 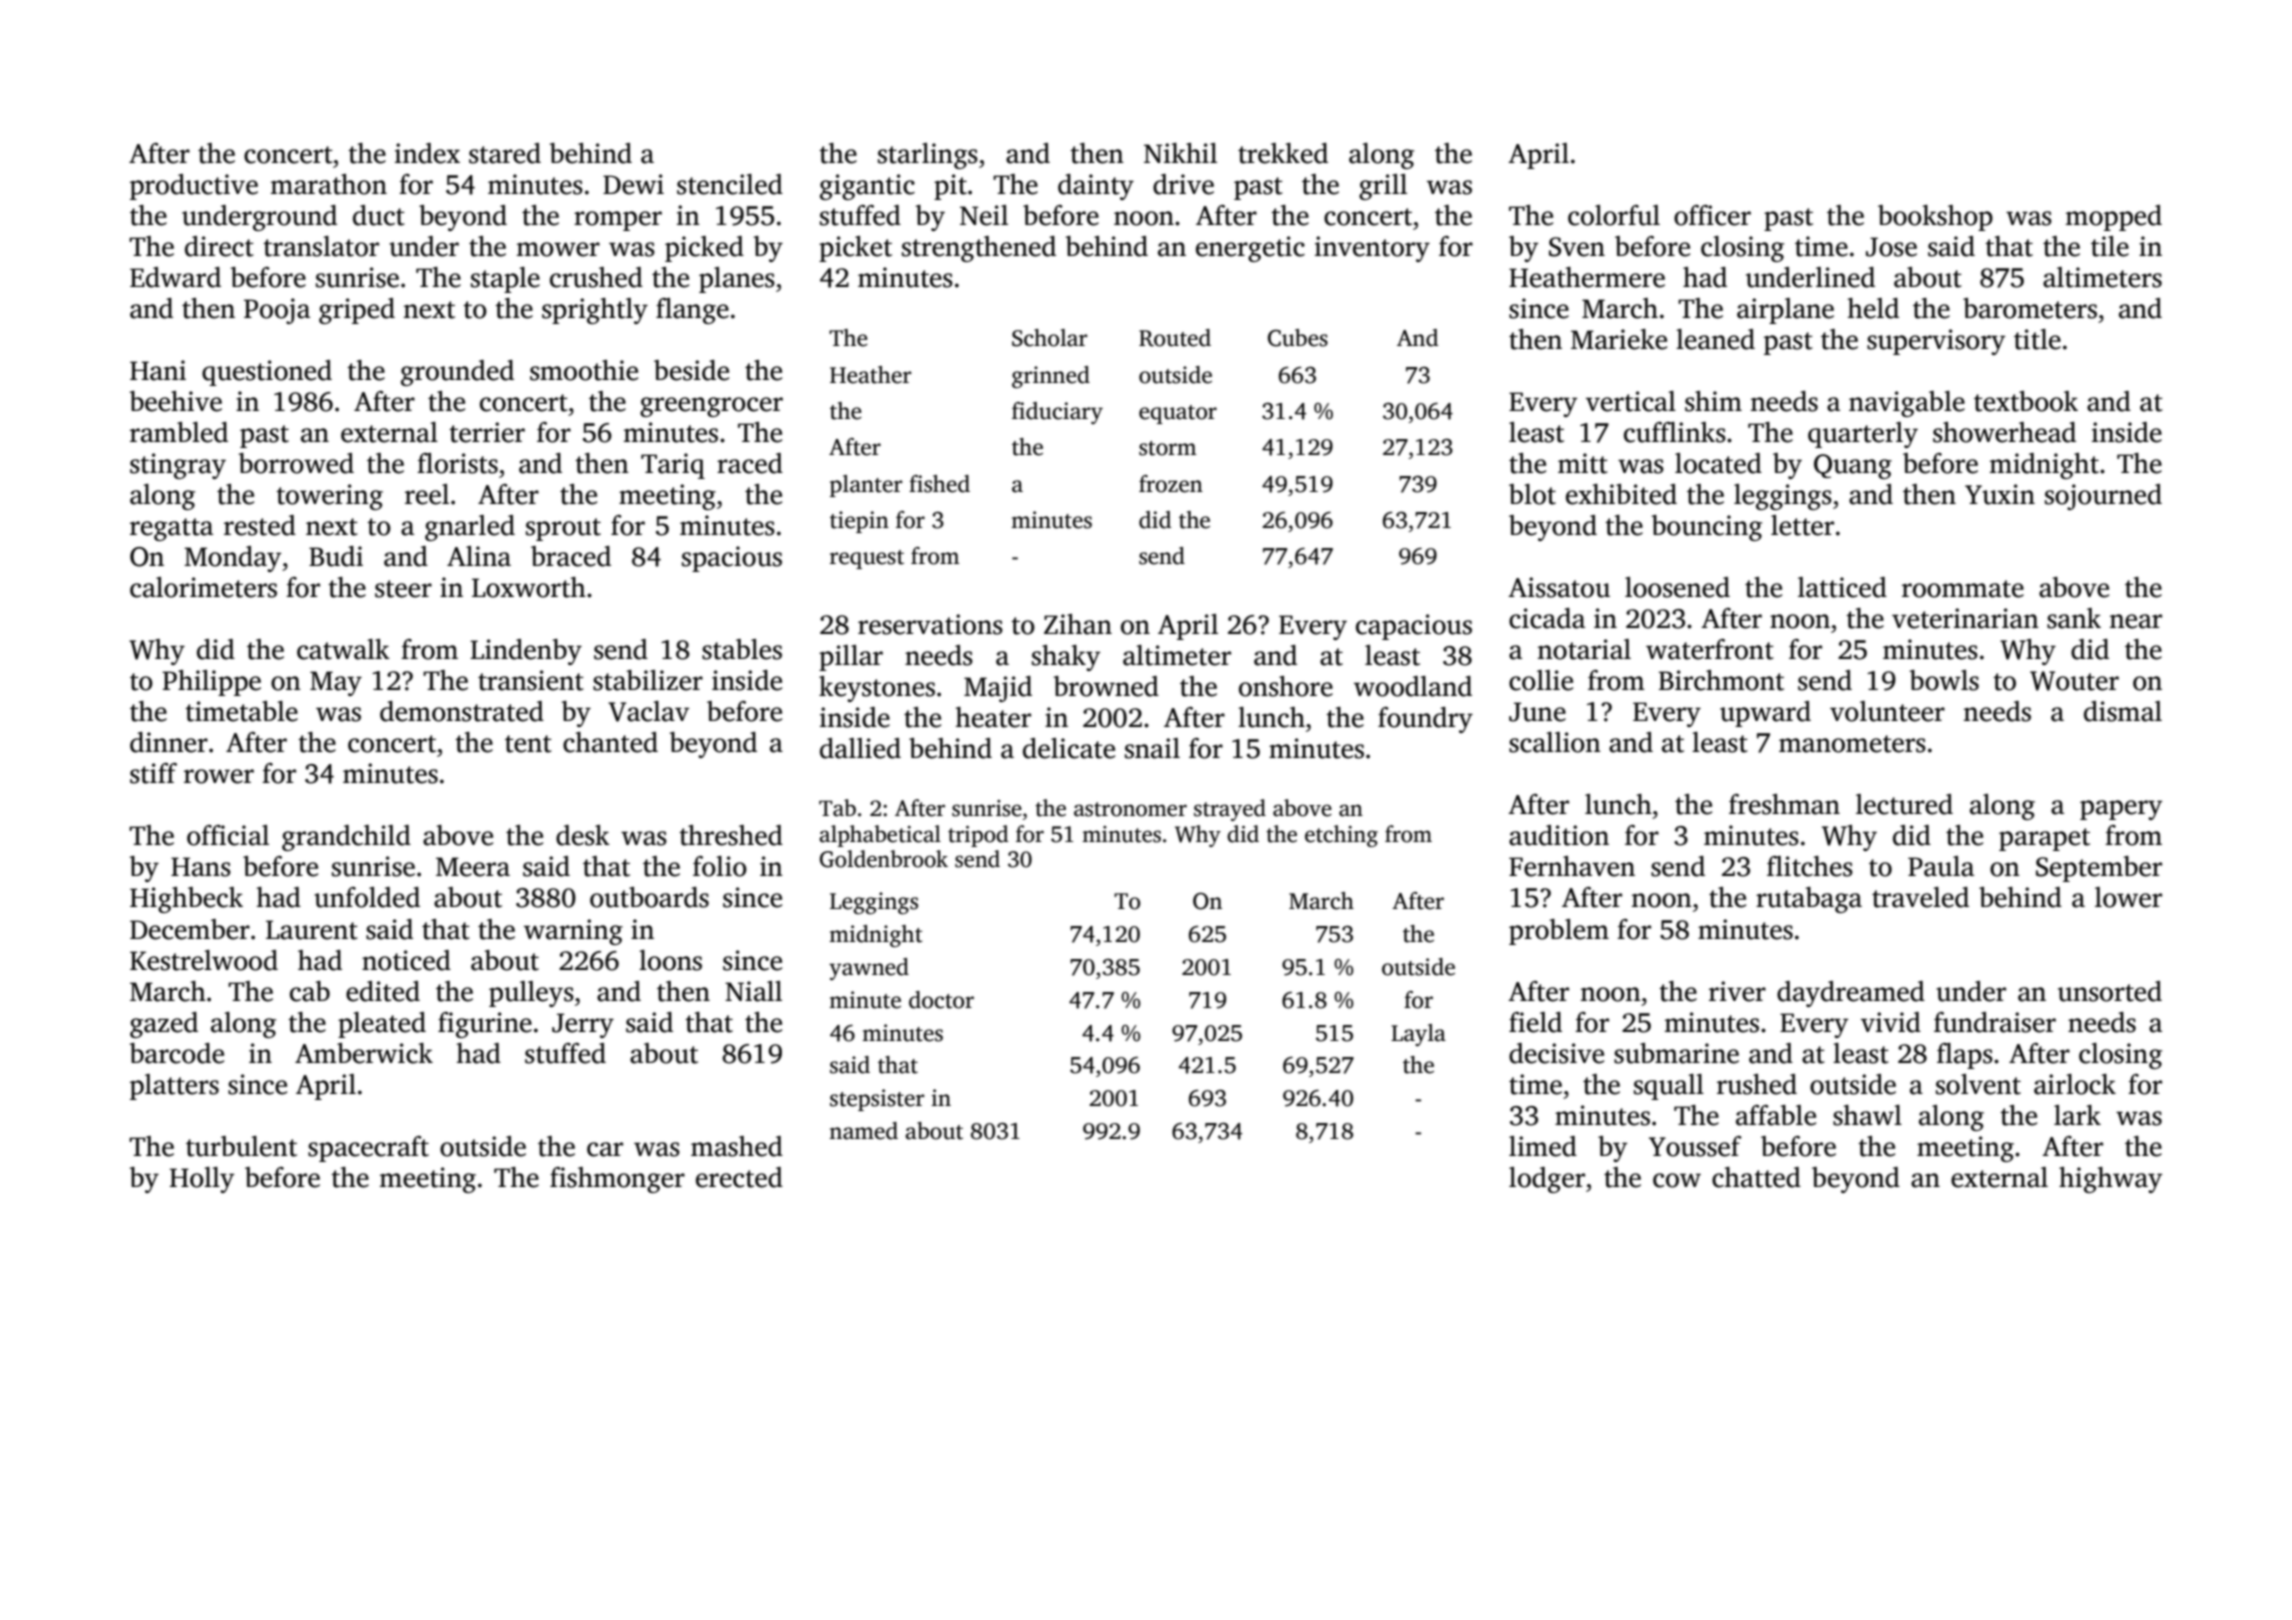 I want to click on noticed, so click(x=406, y=960).
